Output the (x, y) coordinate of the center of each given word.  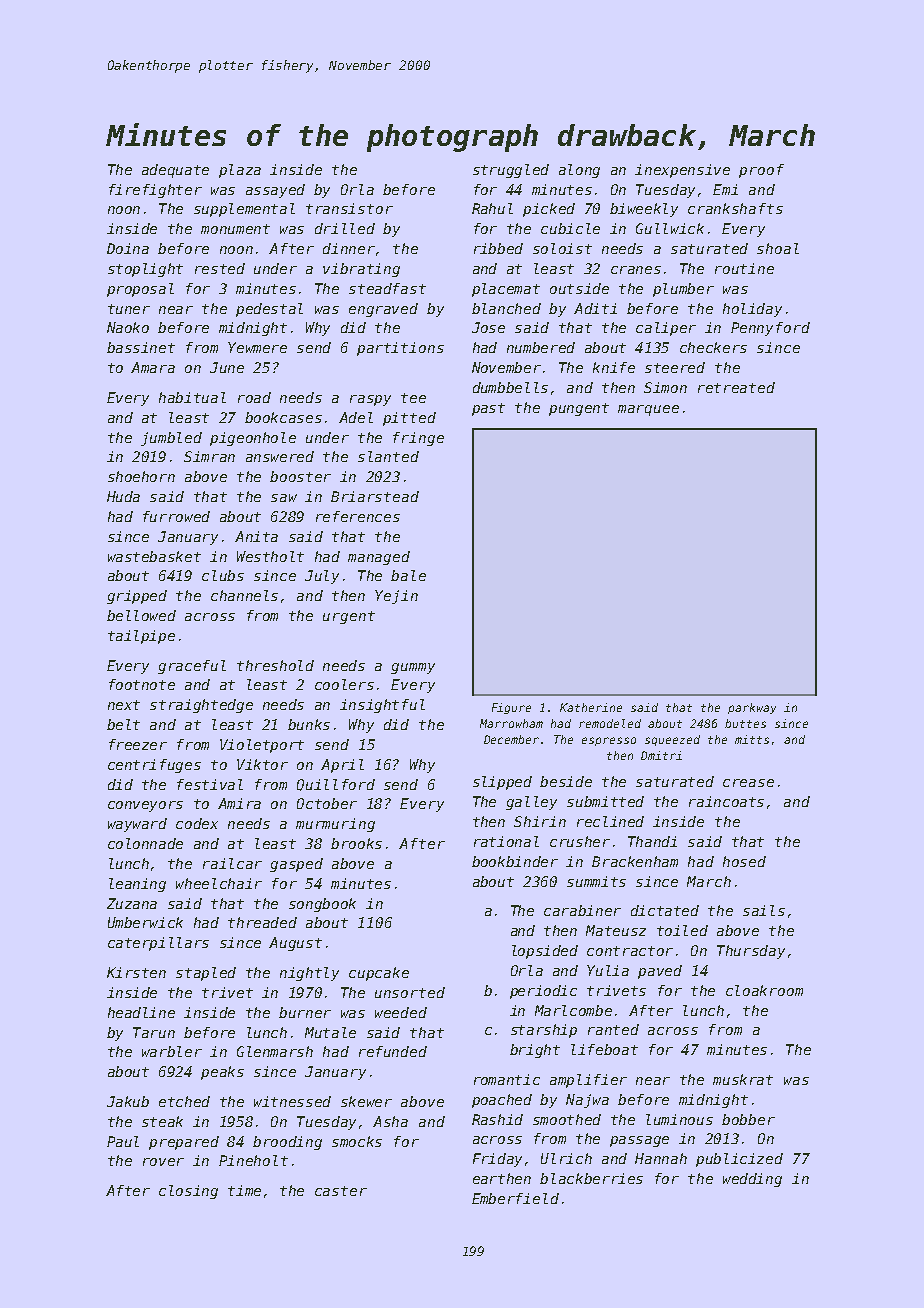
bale (408, 575)
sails (764, 910)
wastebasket (154, 556)
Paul (123, 1141)
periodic (543, 992)
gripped (137, 597)
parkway (752, 708)
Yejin (396, 597)
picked (549, 210)
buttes (745, 723)
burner (305, 1012)
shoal (778, 248)
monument (235, 229)
